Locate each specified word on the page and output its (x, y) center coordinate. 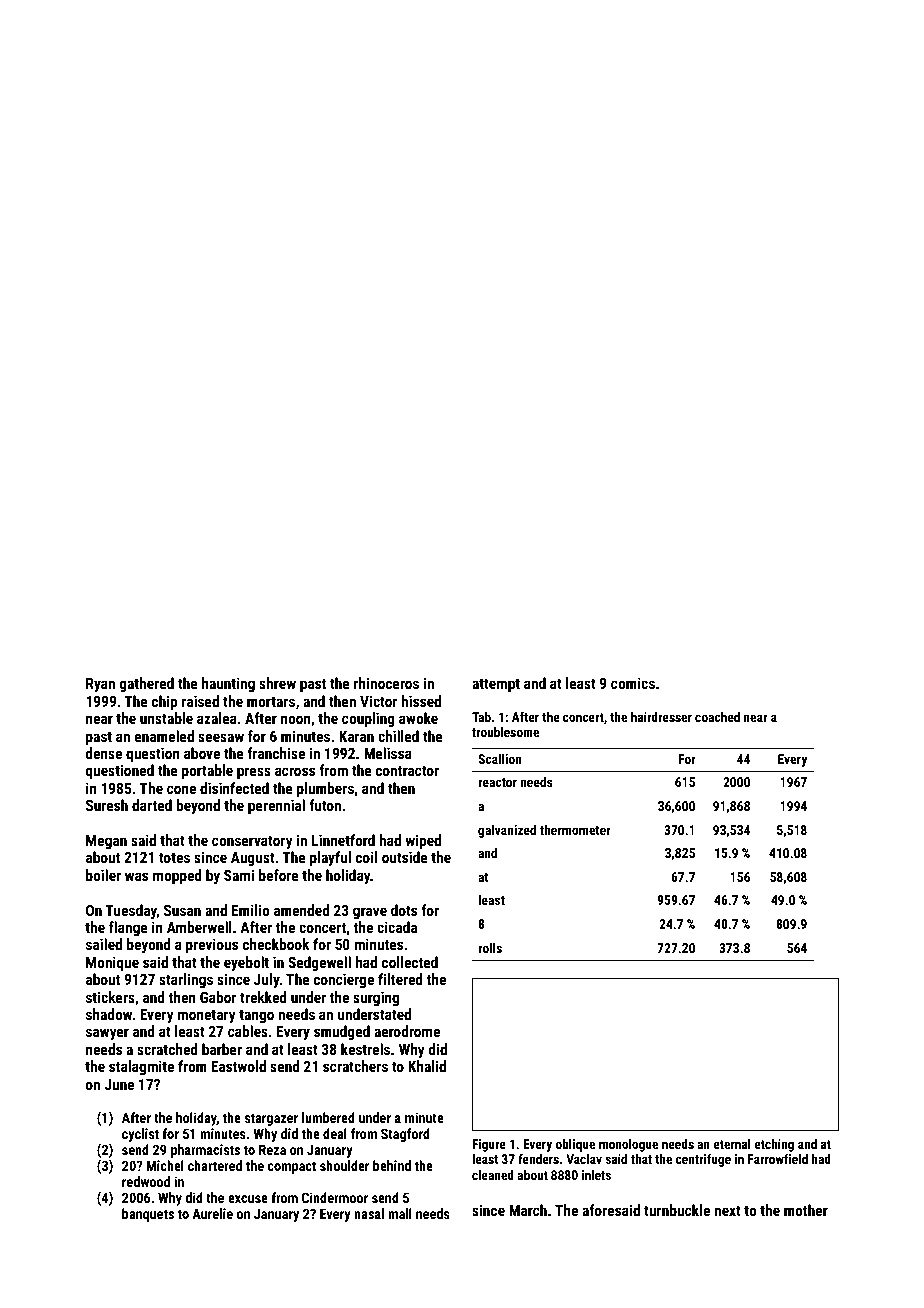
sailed (104, 944)
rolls (490, 947)
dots (404, 910)
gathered (147, 684)
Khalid (427, 1066)
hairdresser (661, 717)
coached (717, 717)
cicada (397, 927)
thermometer (575, 829)
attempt (496, 685)
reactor (497, 782)
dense (103, 753)
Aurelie (212, 1213)
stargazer (271, 1119)
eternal (732, 1144)
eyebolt (246, 963)
